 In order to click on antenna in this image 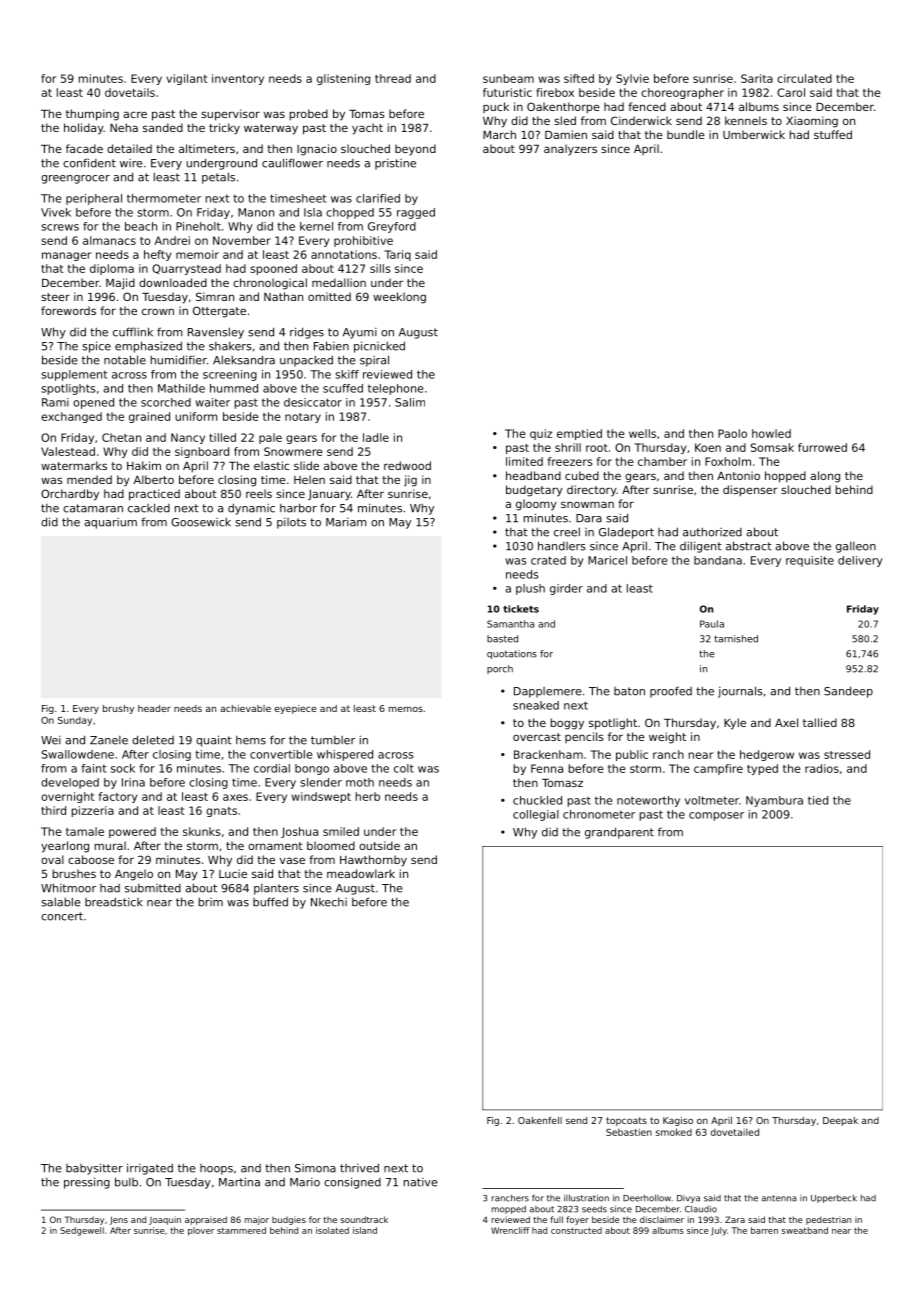, I will do `click(779, 1198)`.
